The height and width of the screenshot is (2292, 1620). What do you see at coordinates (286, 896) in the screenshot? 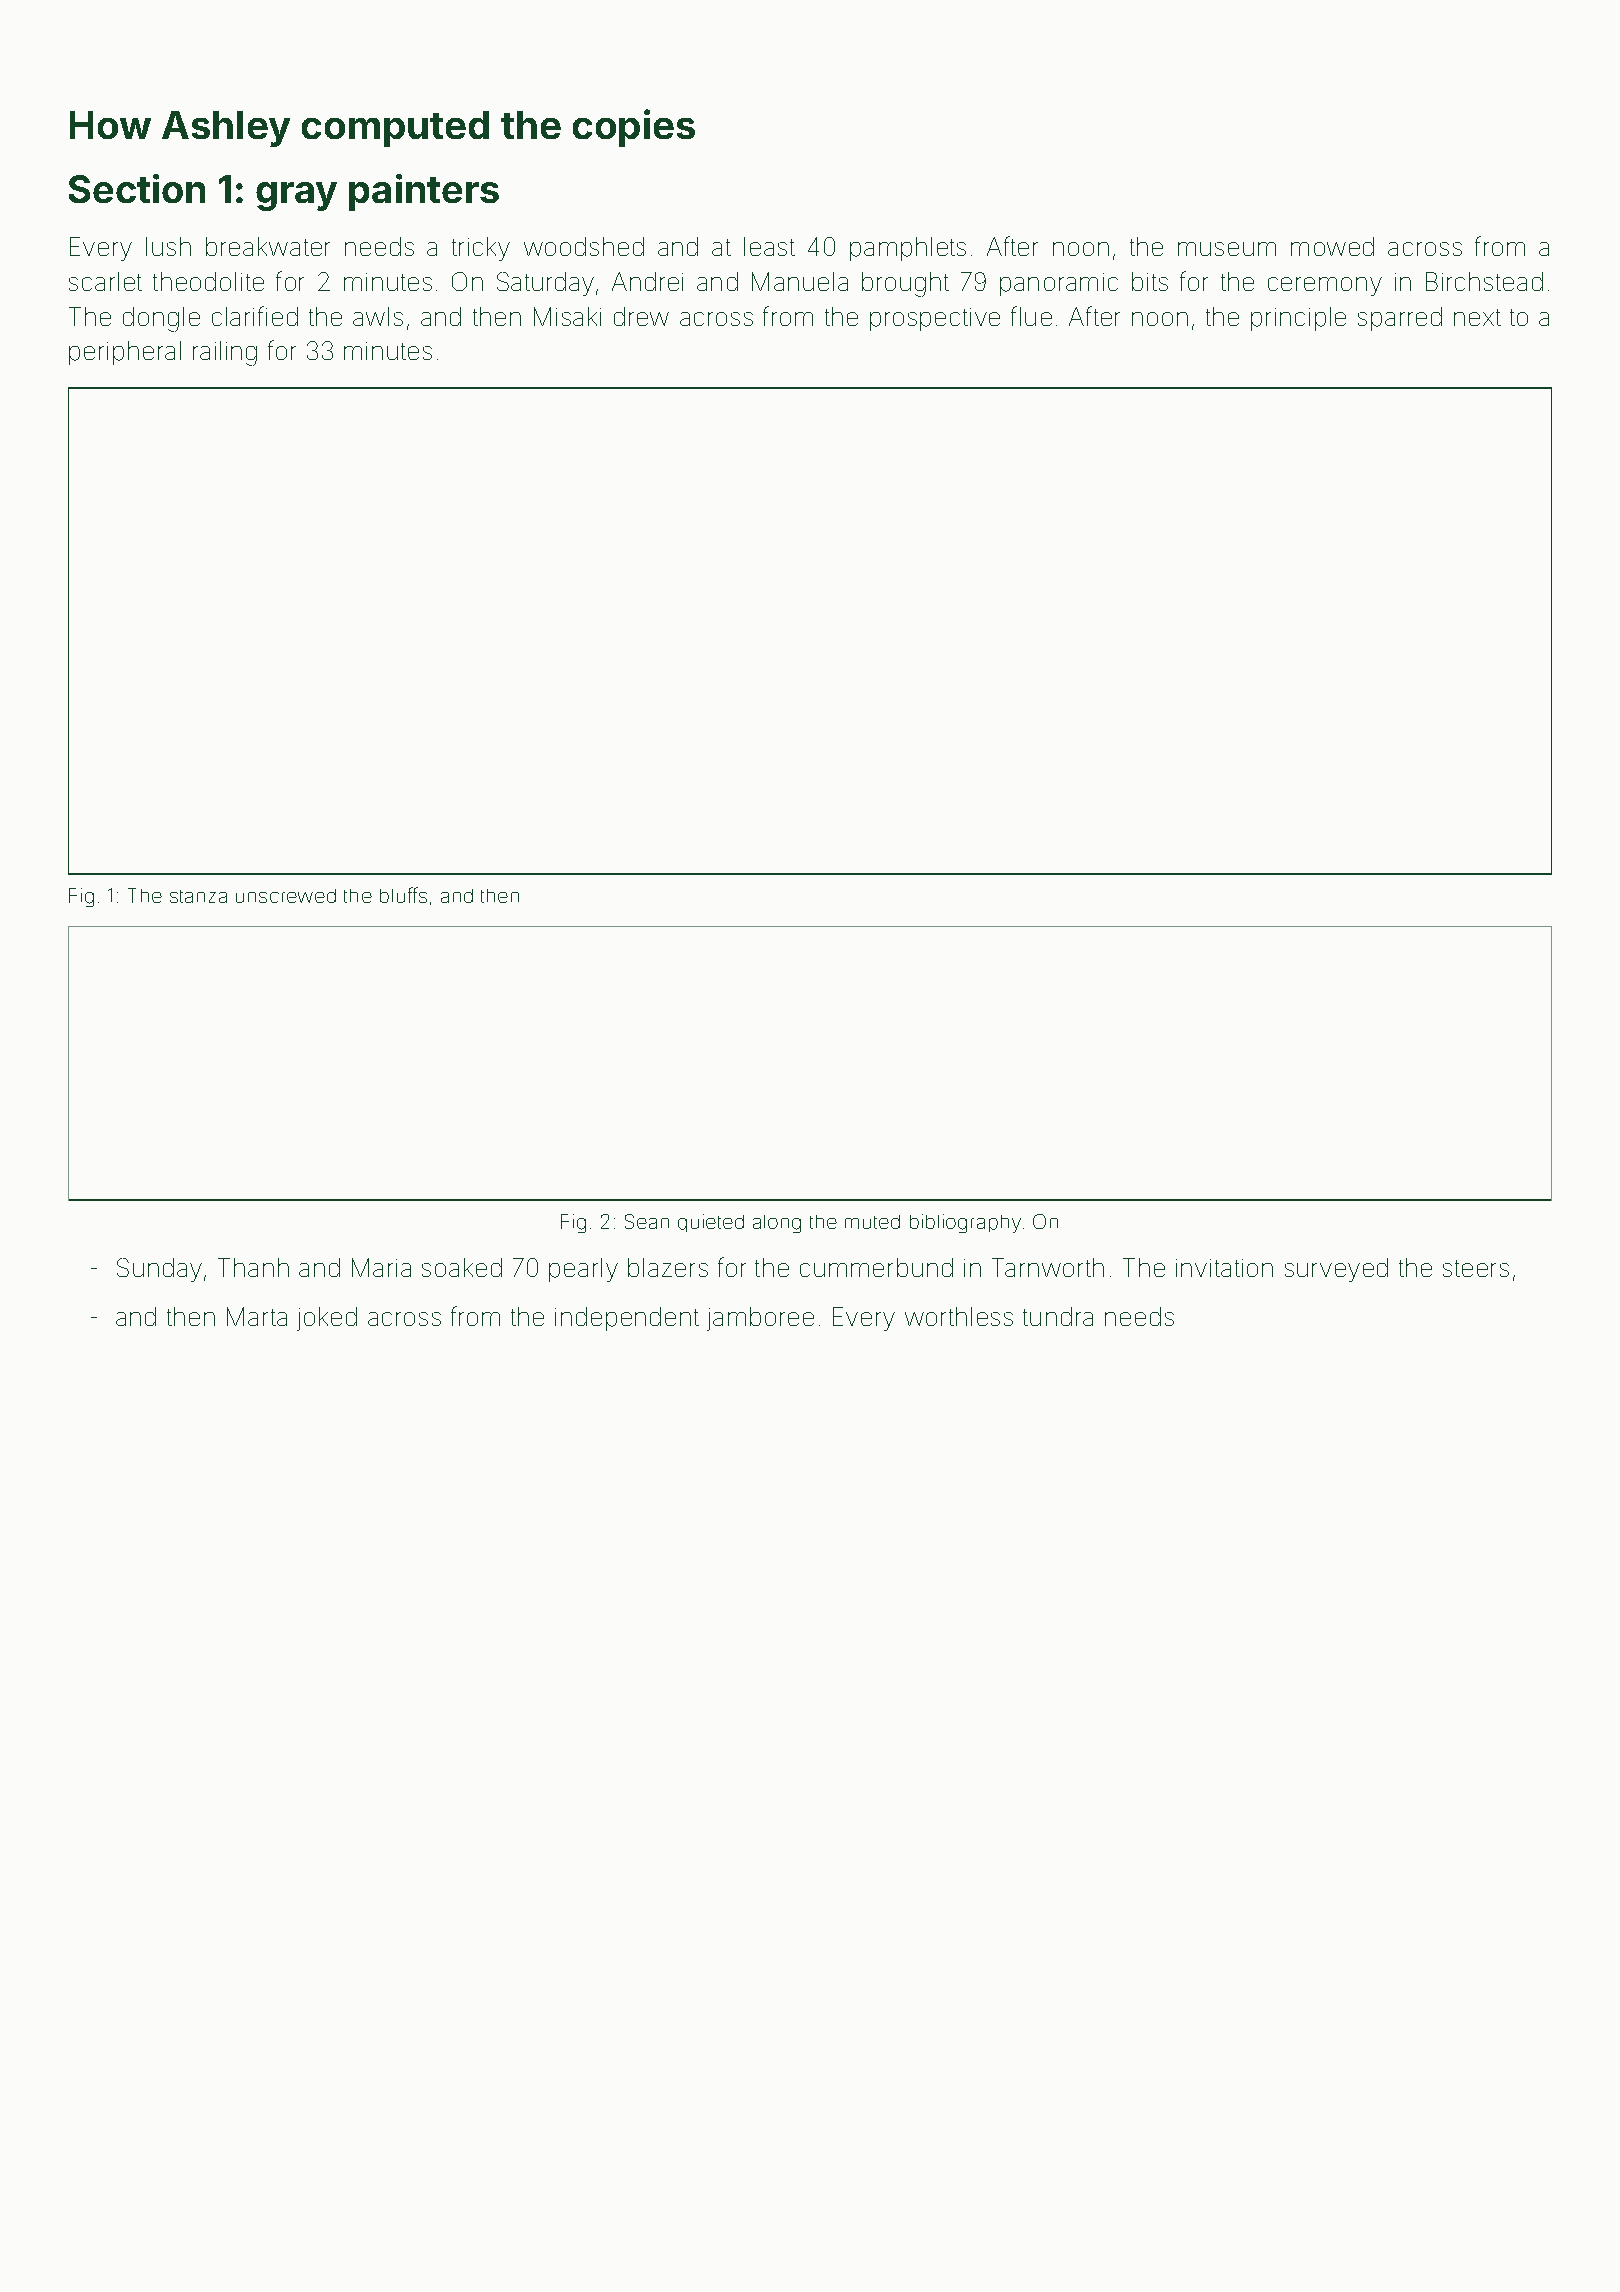
I see `unscrewed` at bounding box center [286, 896].
